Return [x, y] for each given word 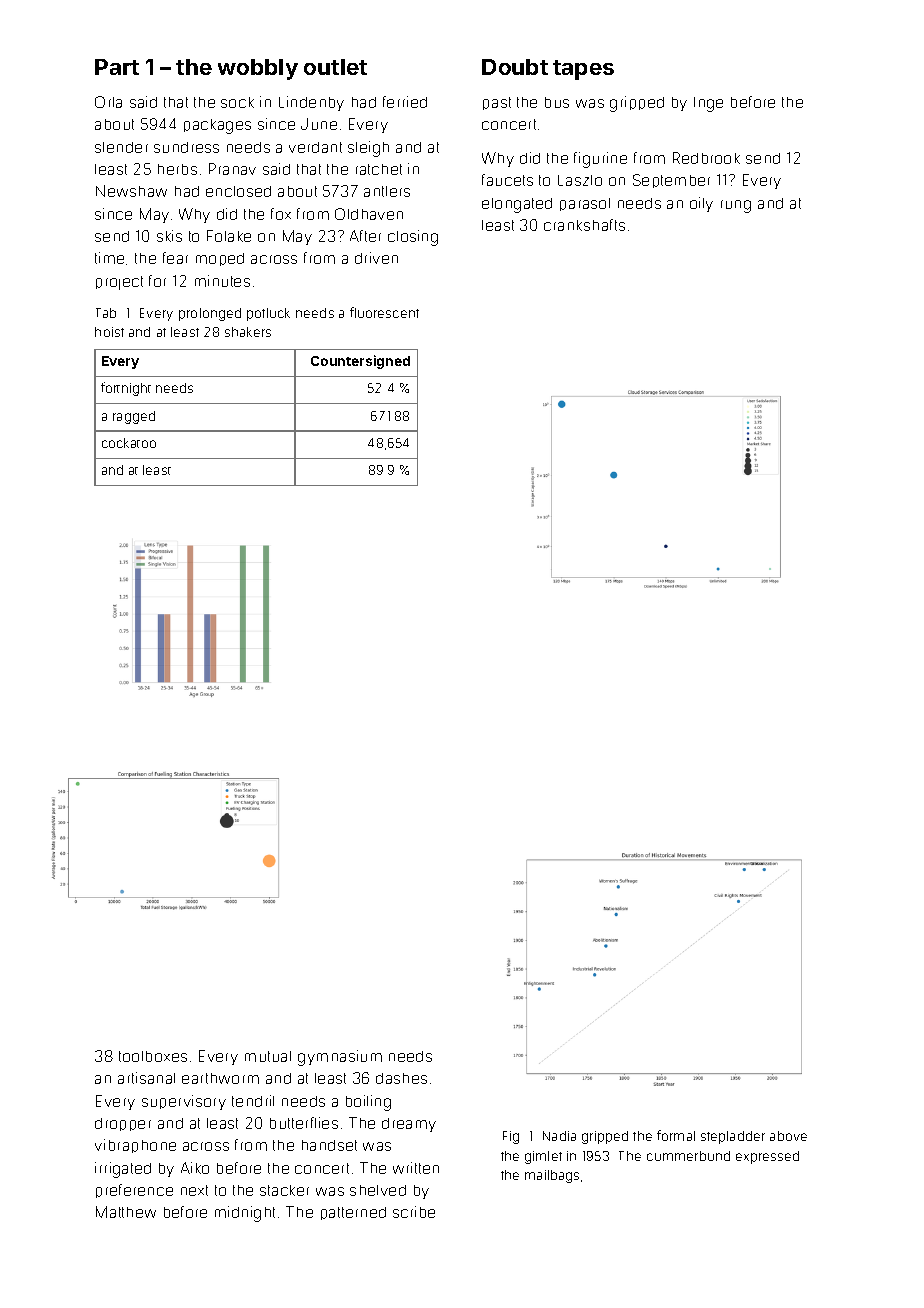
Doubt [515, 67]
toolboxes [153, 1056]
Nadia [559, 1136]
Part [117, 67]
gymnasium [340, 1058]
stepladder [733, 1137]
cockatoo [129, 443]
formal [676, 1135]
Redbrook [706, 158]
